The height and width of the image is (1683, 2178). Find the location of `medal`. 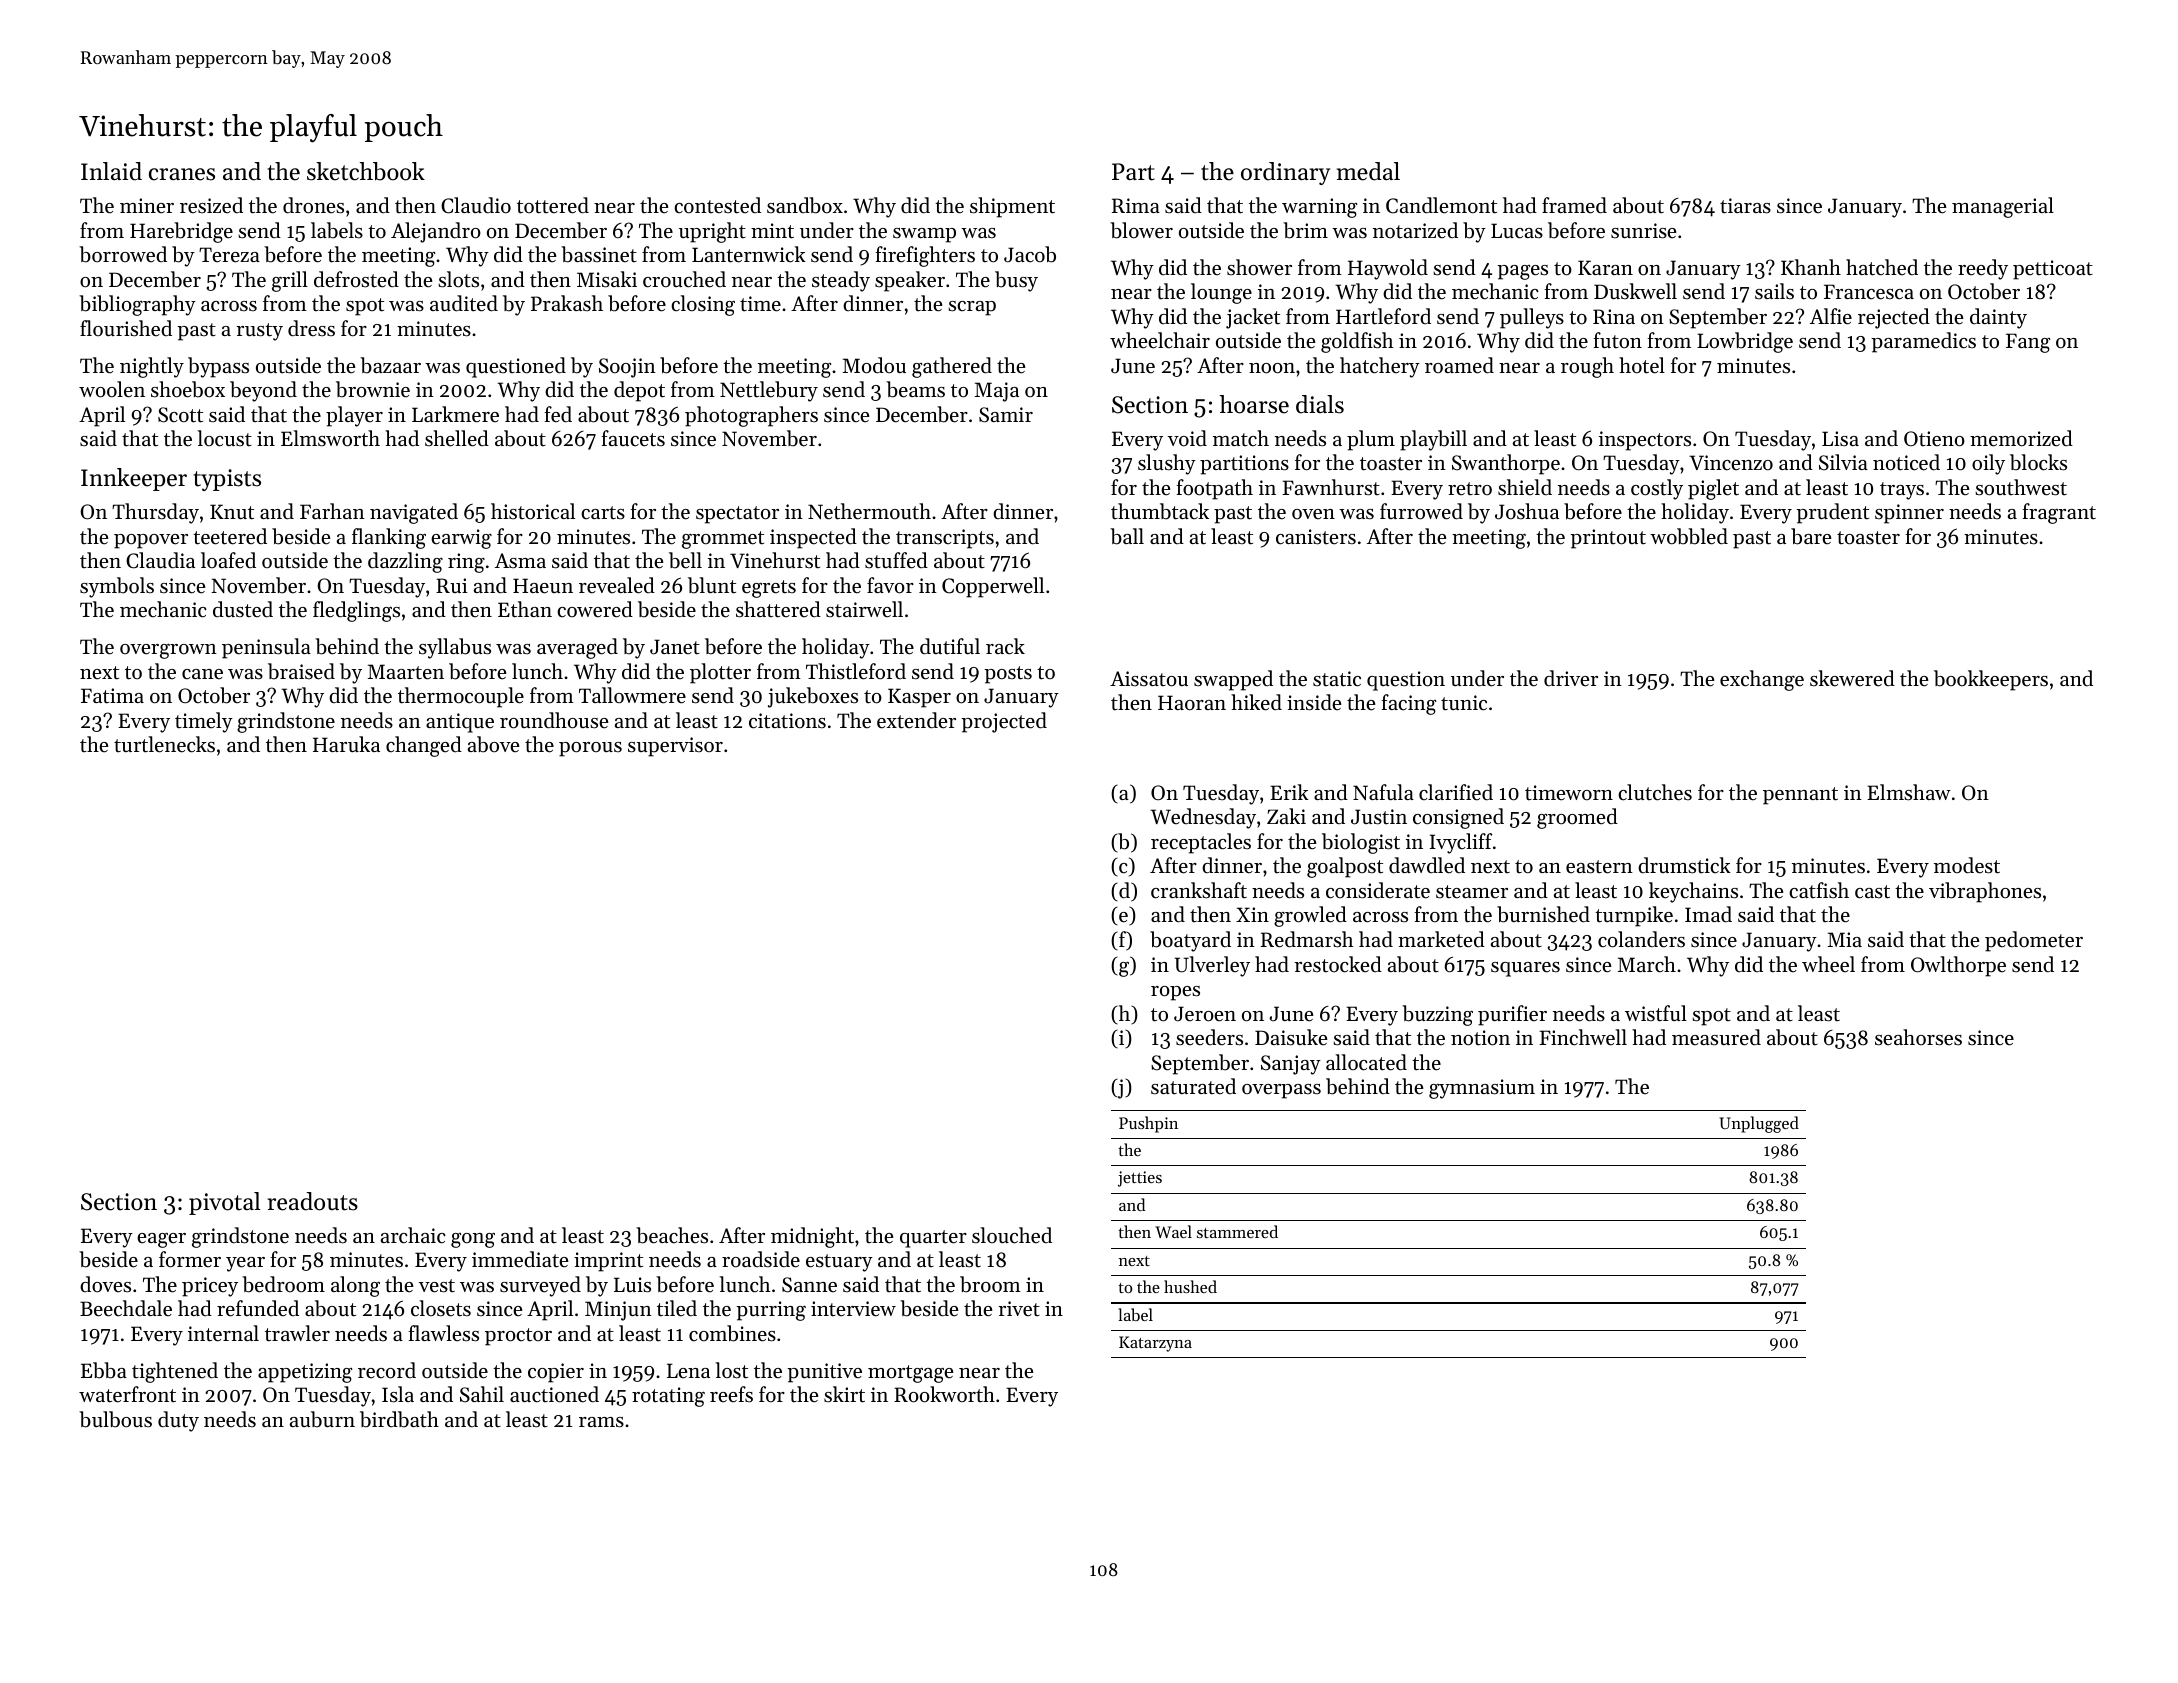

medal is located at coordinates (1368, 171).
